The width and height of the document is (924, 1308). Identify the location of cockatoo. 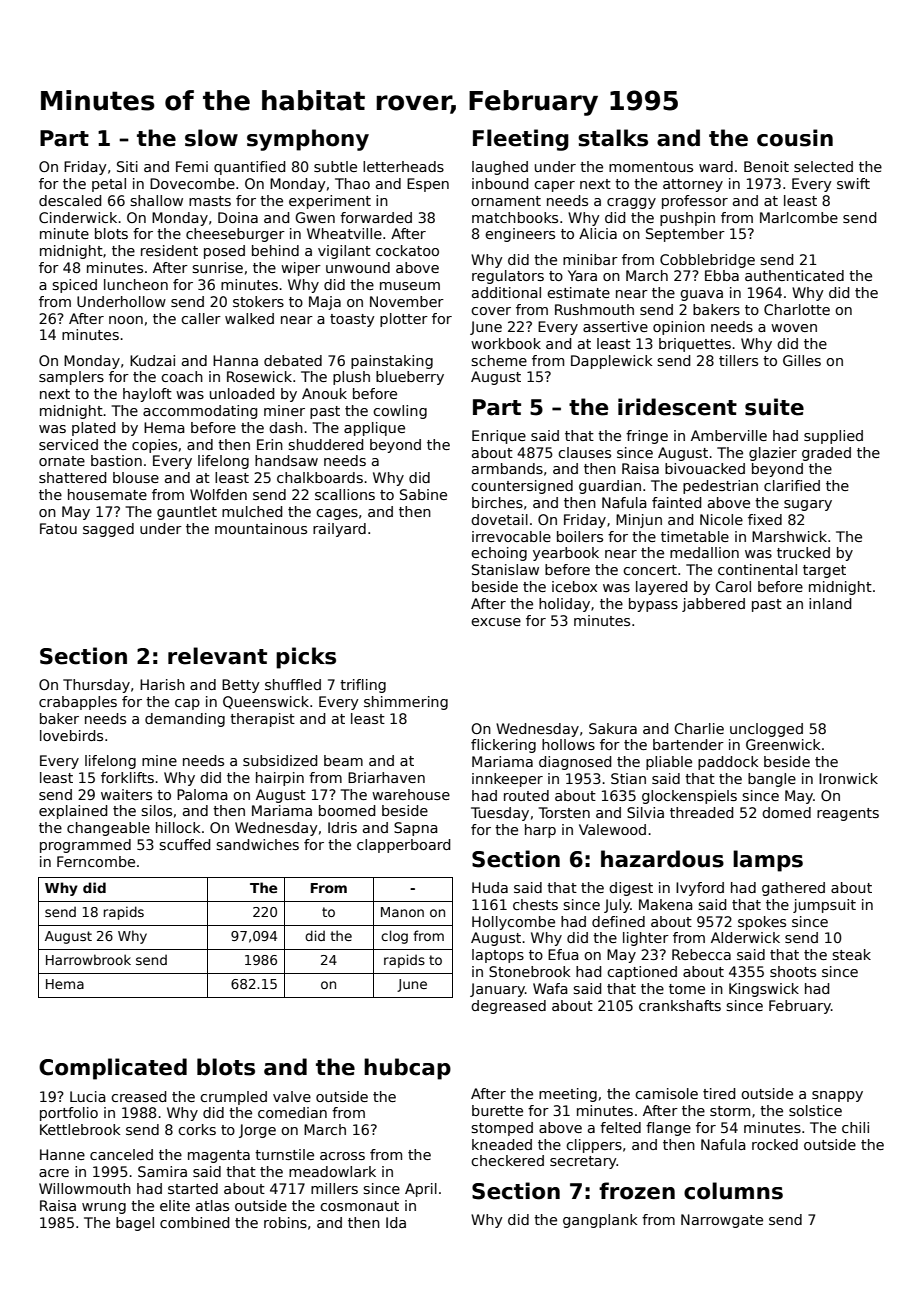
(407, 250).
